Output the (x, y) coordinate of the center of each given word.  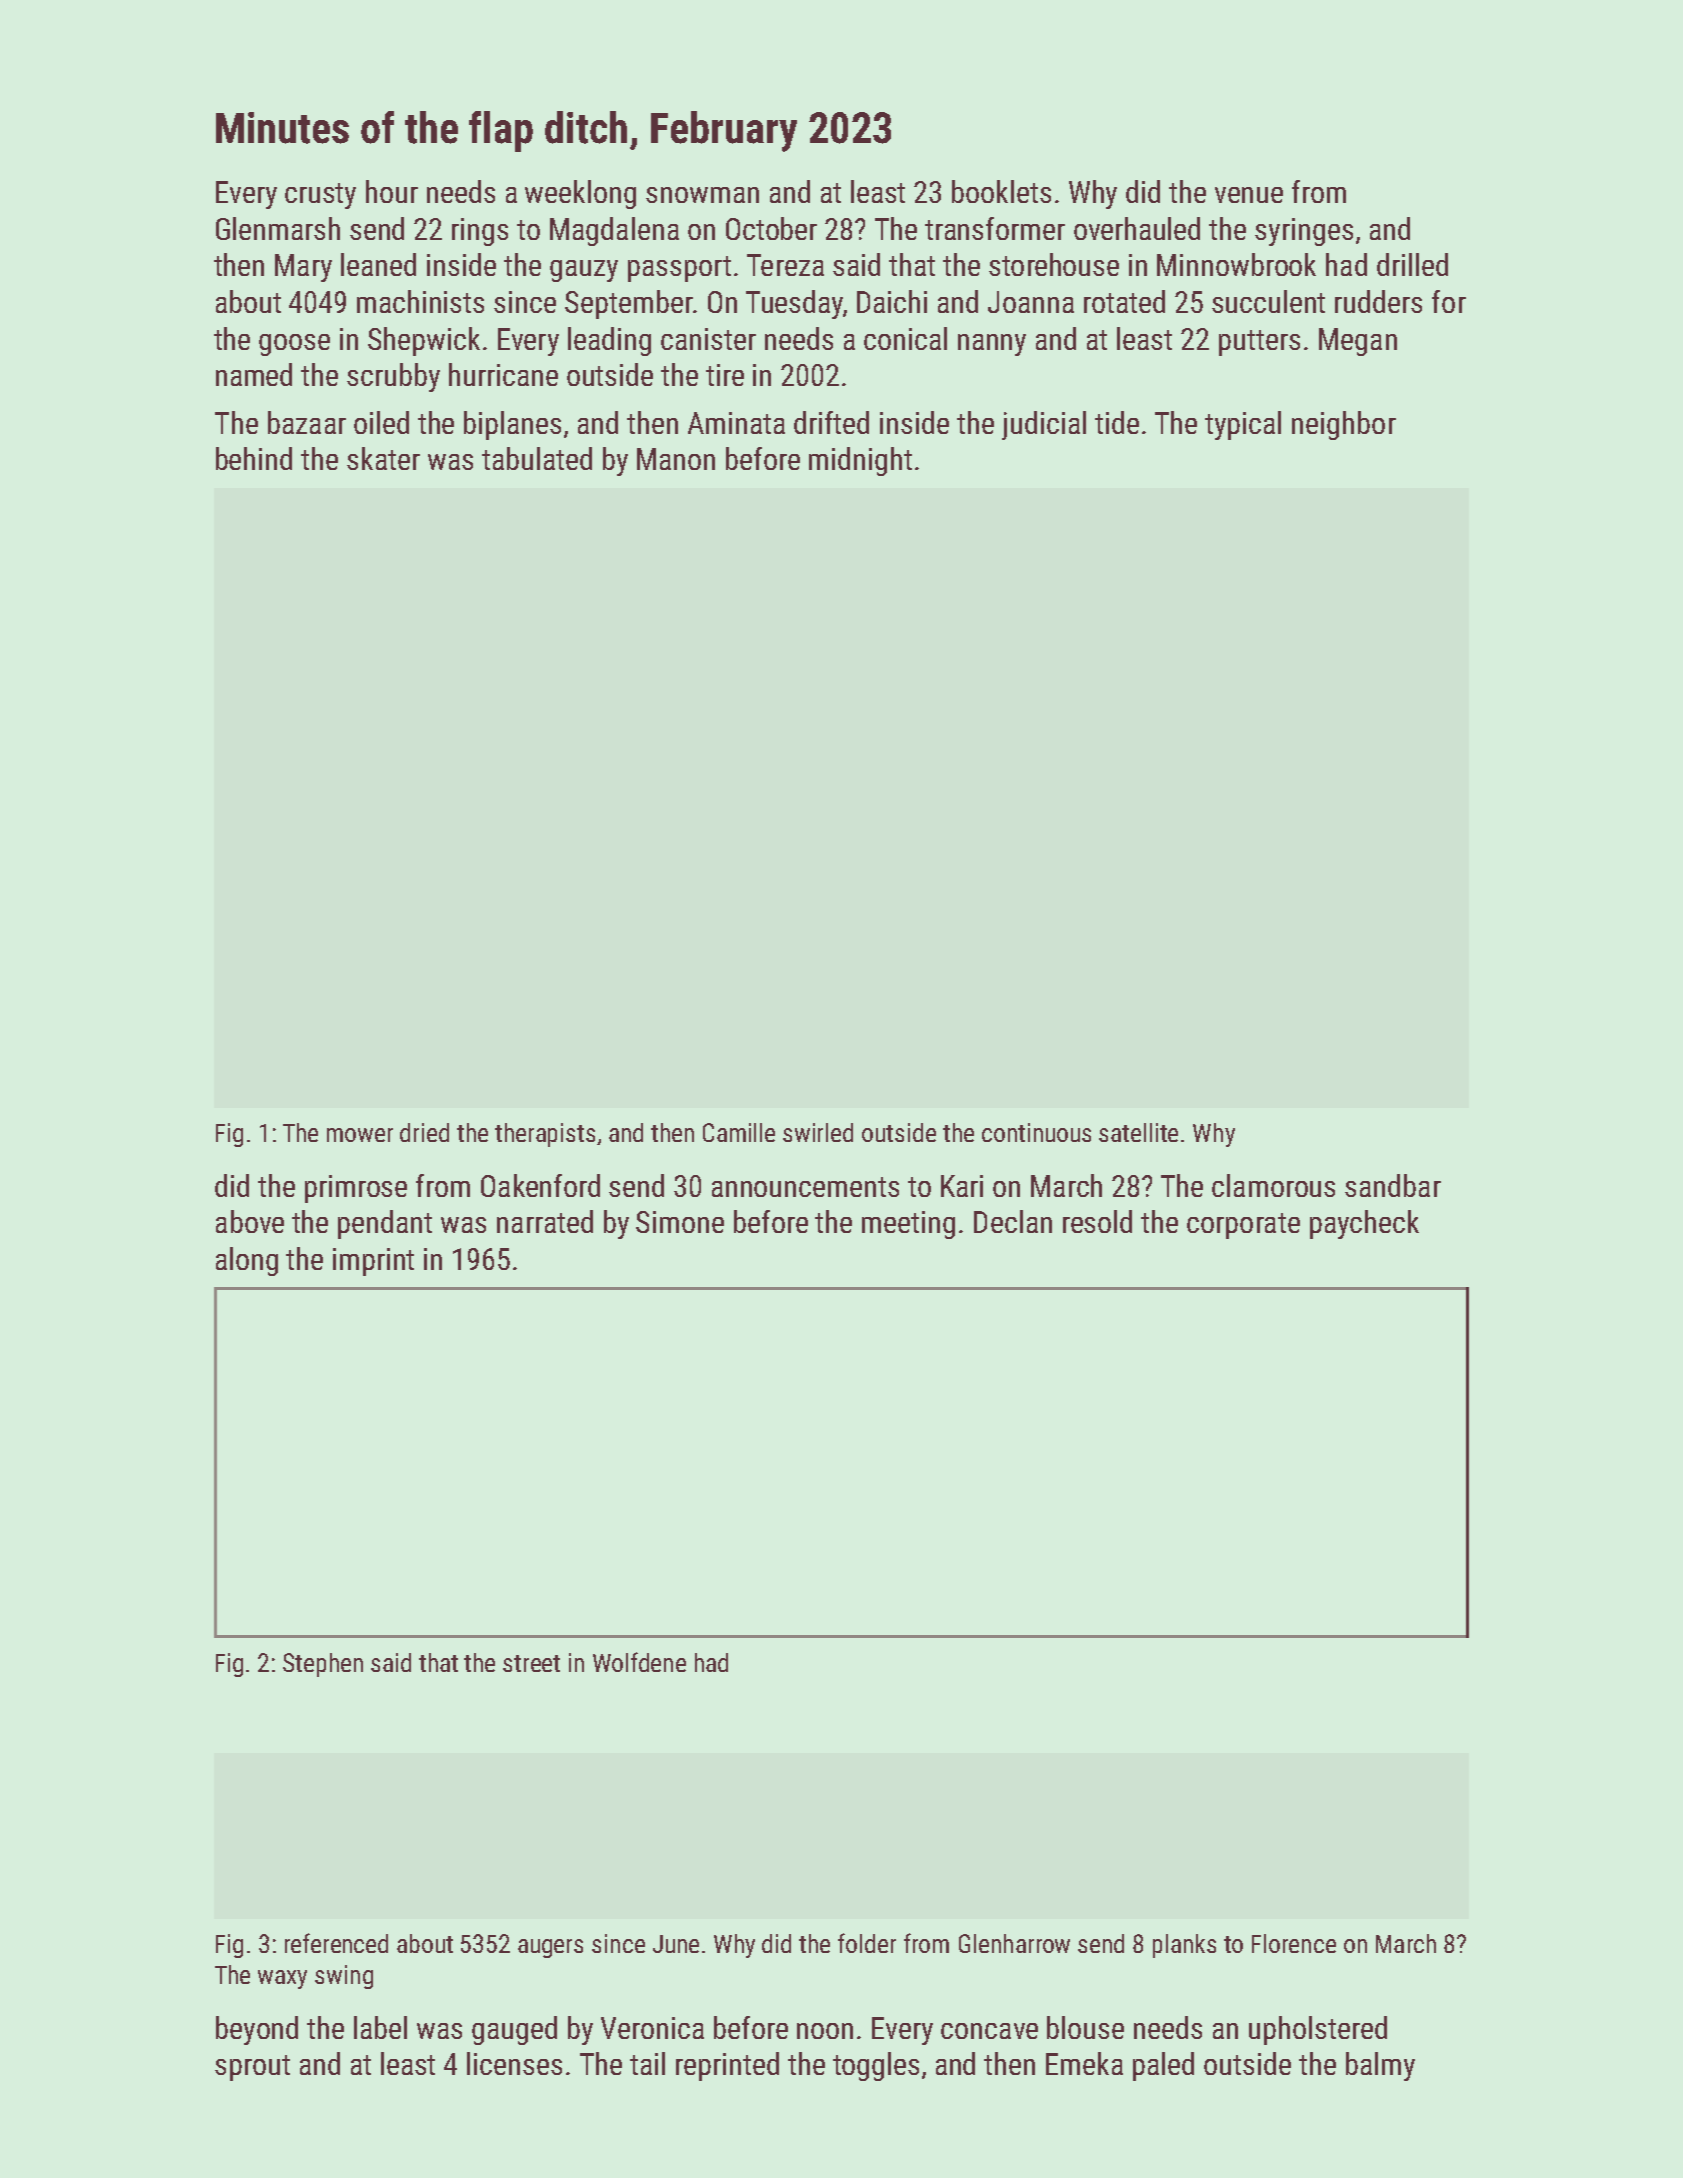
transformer (995, 228)
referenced (336, 1943)
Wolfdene (639, 1662)
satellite (1138, 1132)
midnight (860, 461)
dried (424, 1132)
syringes (1304, 232)
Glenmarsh (278, 228)
